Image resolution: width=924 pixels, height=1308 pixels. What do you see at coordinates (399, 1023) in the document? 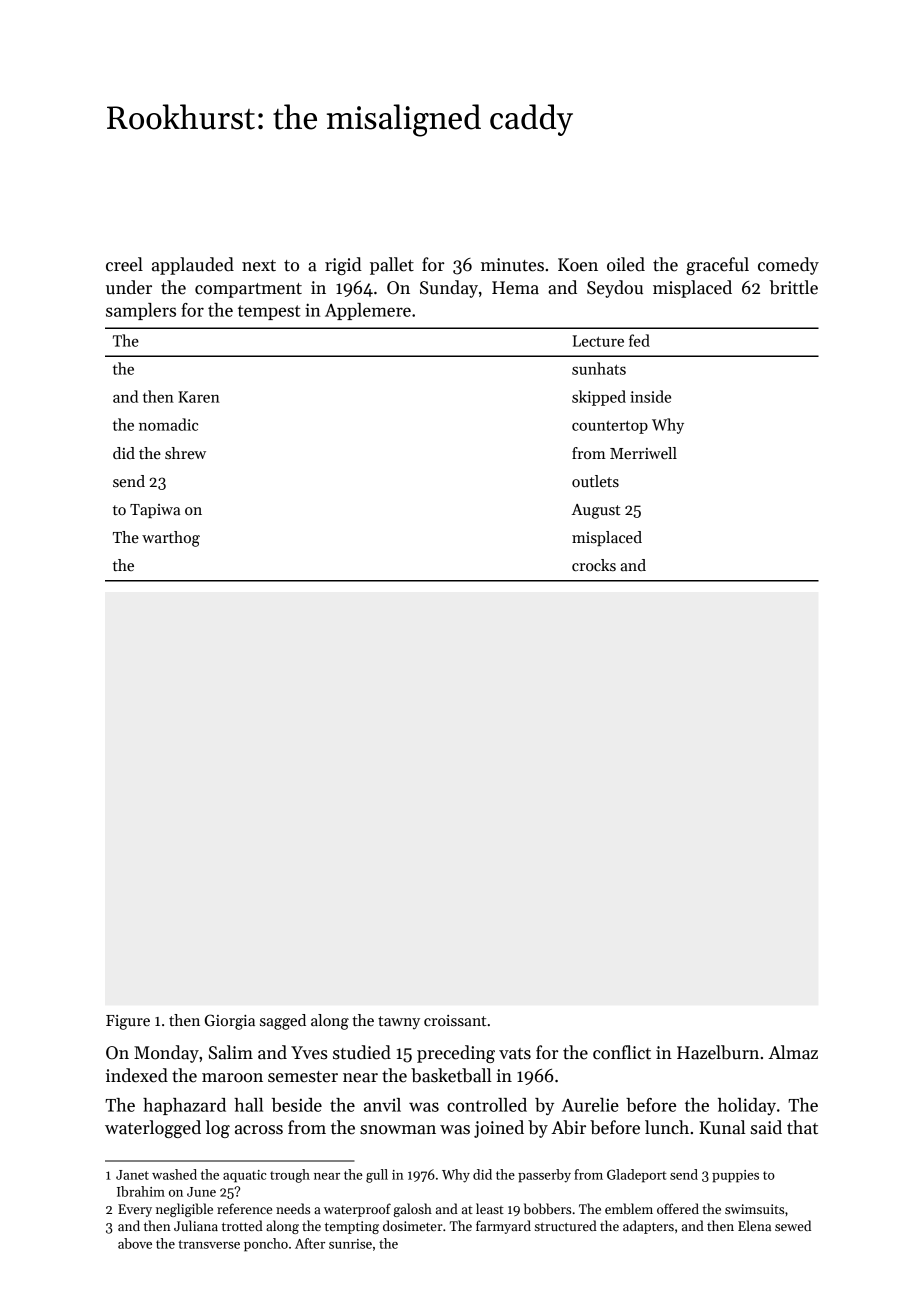
I see `tawny` at bounding box center [399, 1023].
